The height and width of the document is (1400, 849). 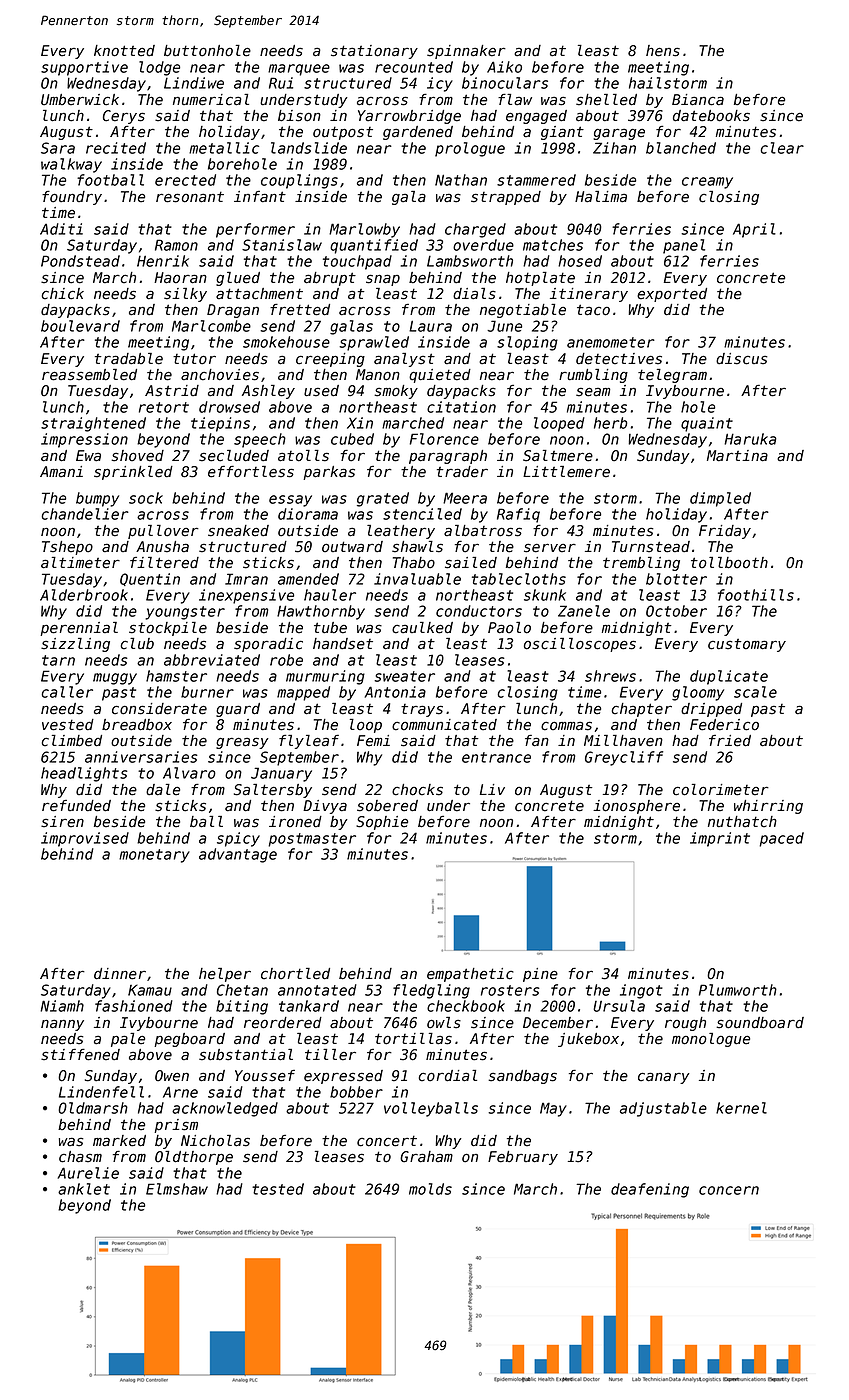 I want to click on paced, so click(x=781, y=839).
